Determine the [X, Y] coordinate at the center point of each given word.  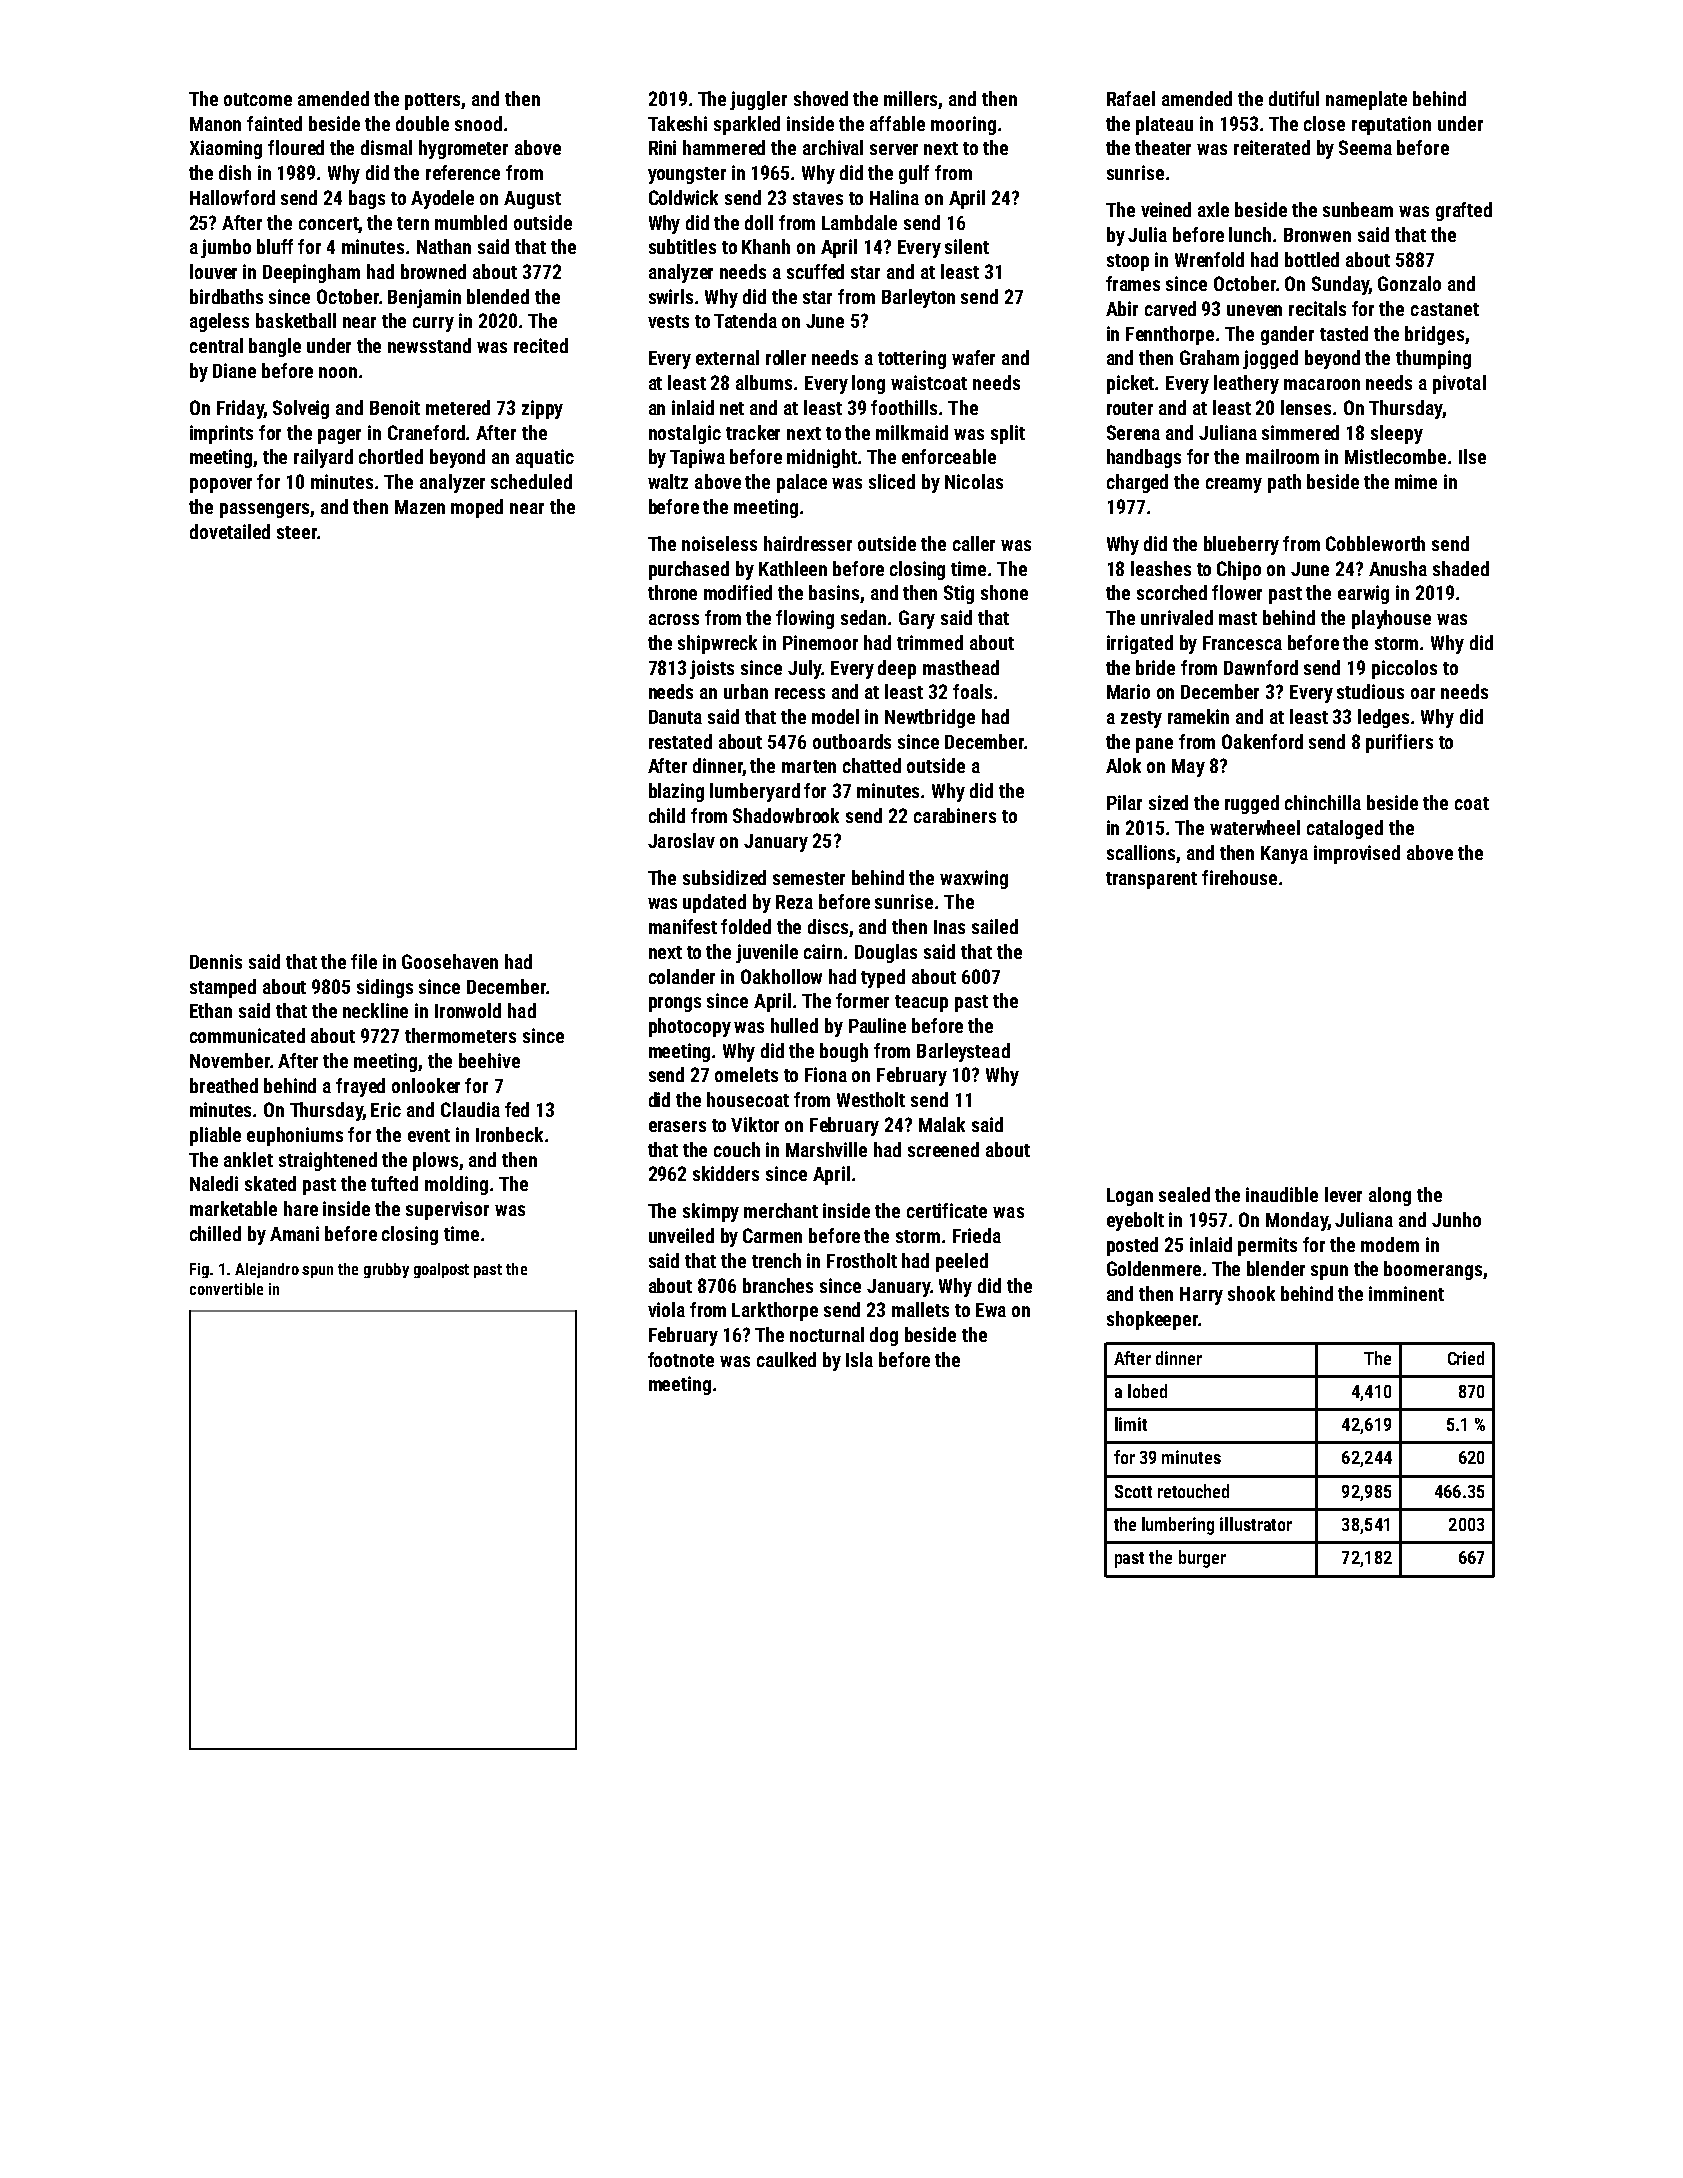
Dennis [216, 961]
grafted [1464, 211]
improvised [1357, 854]
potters [433, 101]
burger [1202, 1559]
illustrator [1256, 1524]
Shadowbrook [786, 815]
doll [759, 222]
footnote [681, 1359]
